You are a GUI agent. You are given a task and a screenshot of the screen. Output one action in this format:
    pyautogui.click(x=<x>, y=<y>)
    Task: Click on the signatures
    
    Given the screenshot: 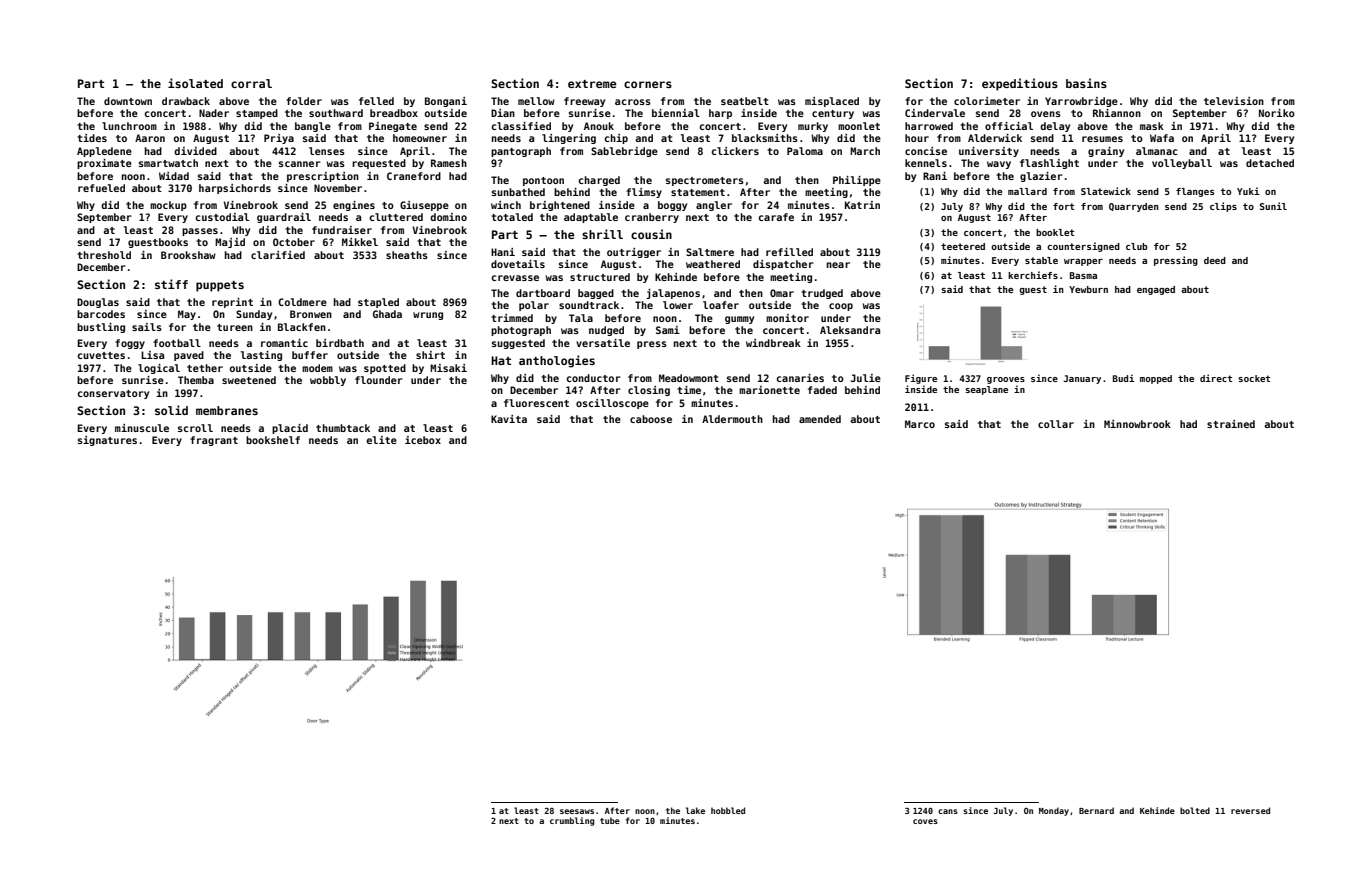 What is the action you would take?
    pyautogui.click(x=107, y=441)
